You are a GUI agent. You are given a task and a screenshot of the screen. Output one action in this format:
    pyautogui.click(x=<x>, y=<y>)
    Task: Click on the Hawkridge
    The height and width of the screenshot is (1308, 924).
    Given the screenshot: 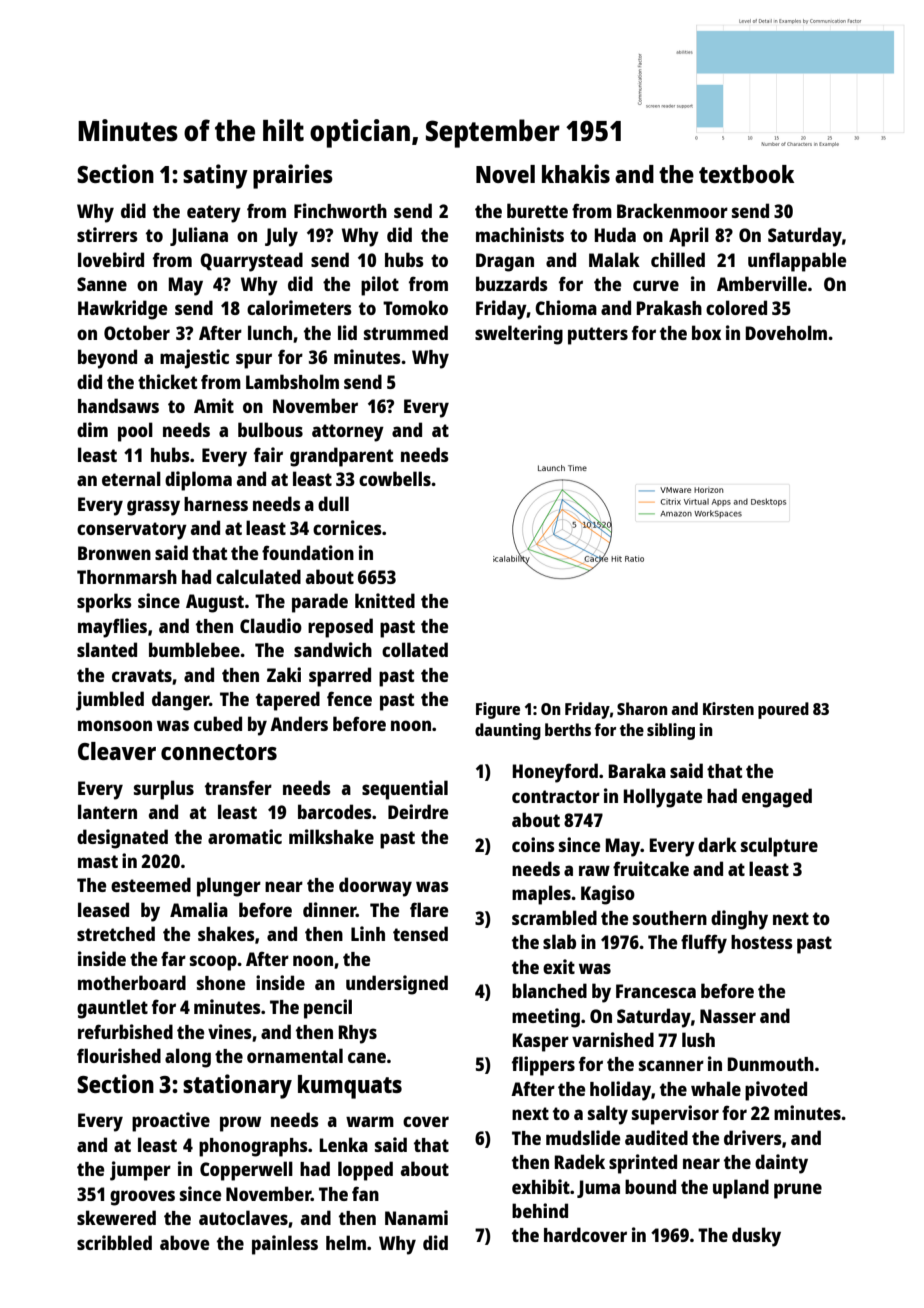 What is the action you would take?
    pyautogui.click(x=122, y=310)
